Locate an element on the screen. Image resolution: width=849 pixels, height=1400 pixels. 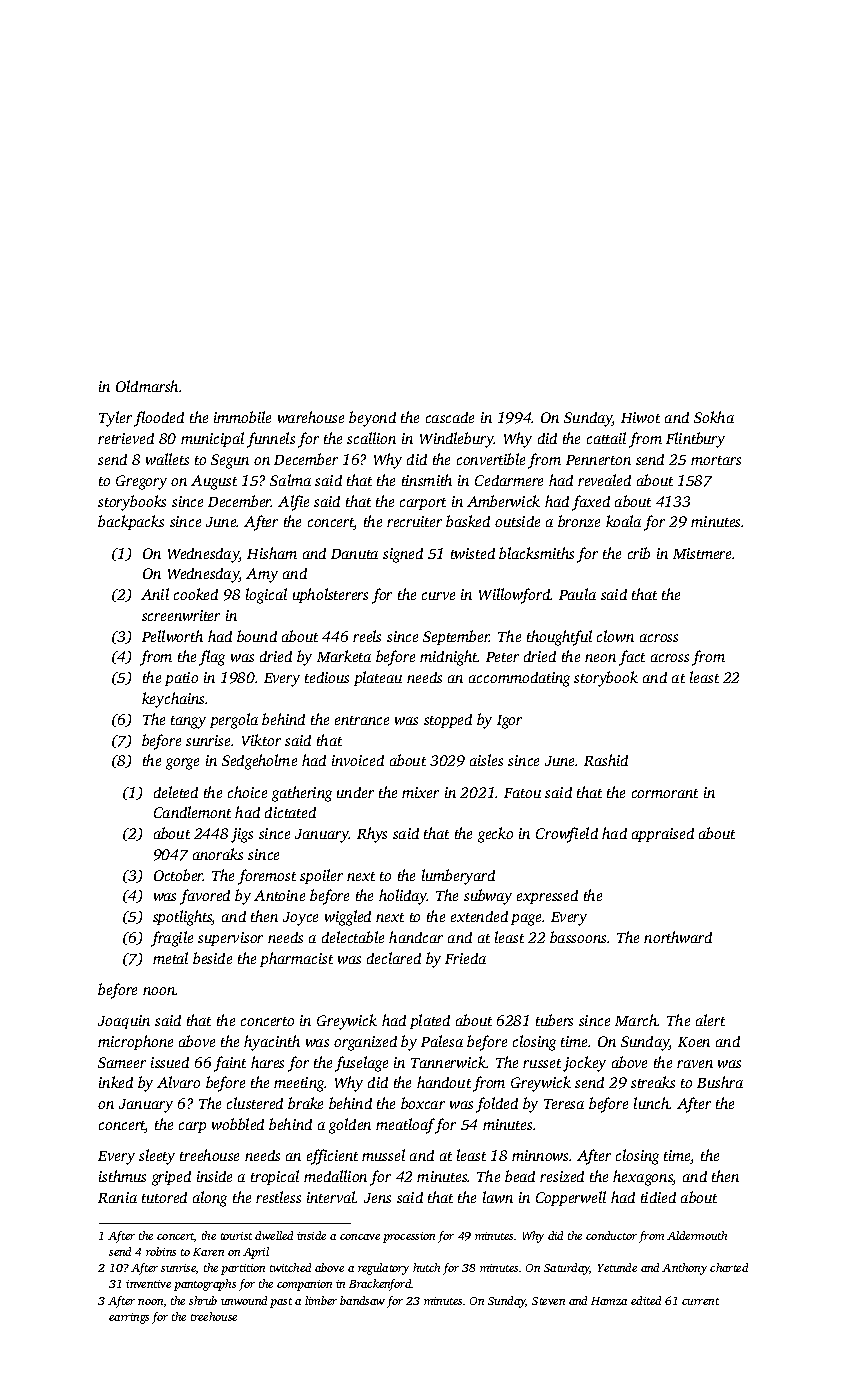
earrings is located at coordinates (129, 1318).
